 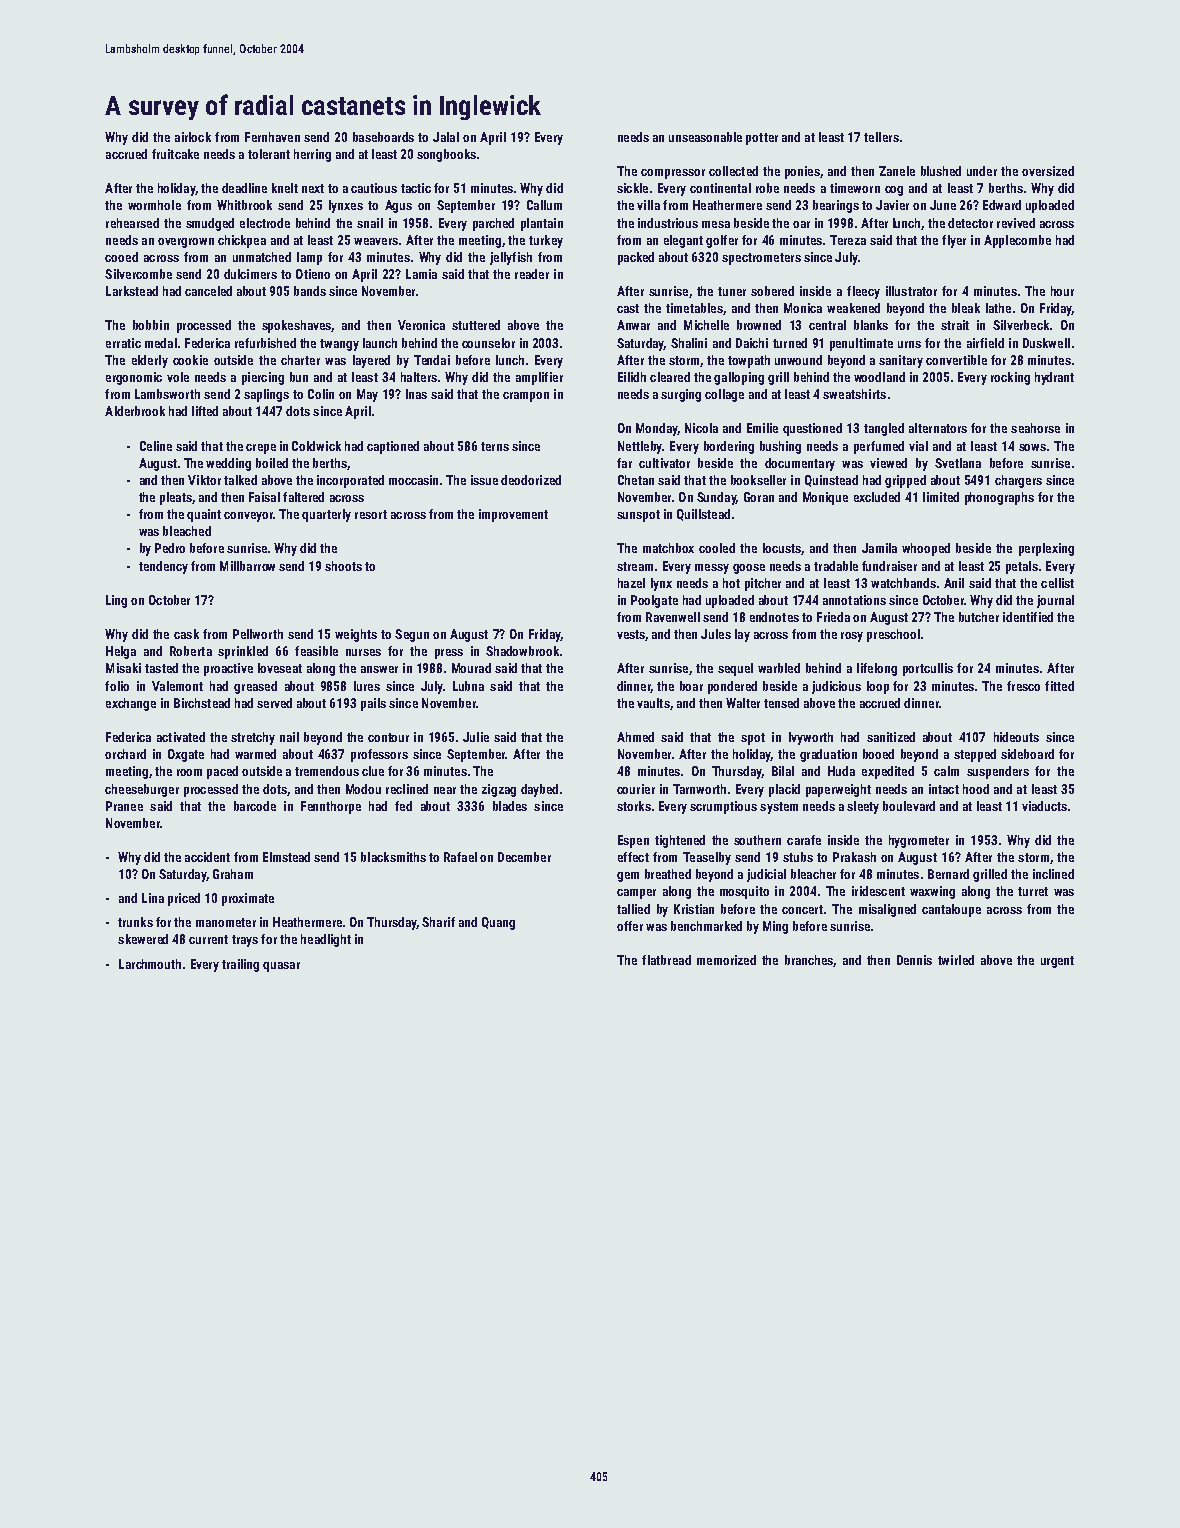 I want to click on hood, so click(x=976, y=789).
